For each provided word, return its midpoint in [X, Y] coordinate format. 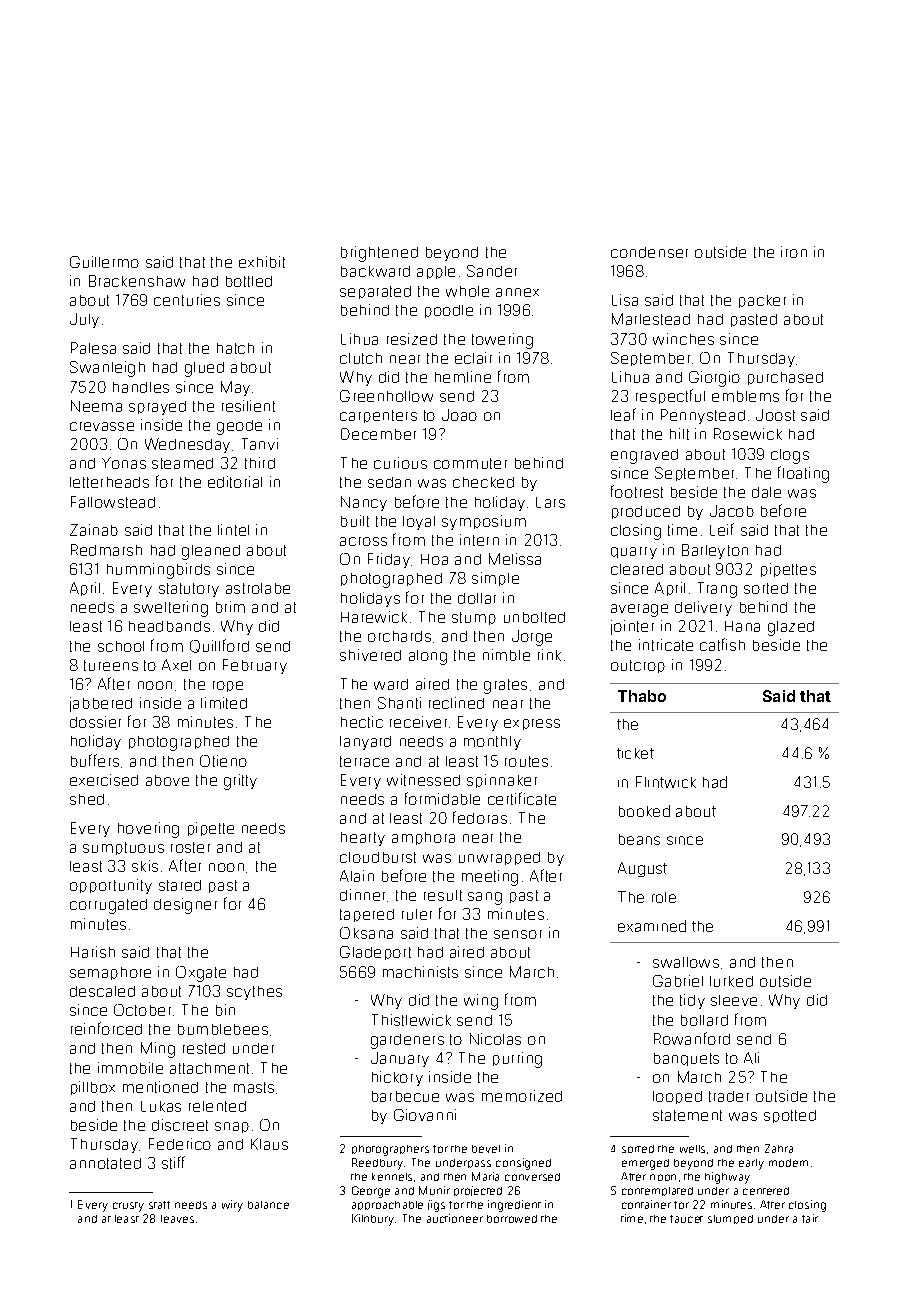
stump [474, 618]
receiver [418, 722]
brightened [379, 254]
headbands [169, 626]
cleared [637, 569]
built [355, 521]
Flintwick [666, 782]
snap [232, 1127]
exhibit [262, 262]
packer [762, 301]
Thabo [642, 696]
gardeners [407, 1041]
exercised [104, 780]
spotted [790, 1116]
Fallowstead [113, 502]
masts [254, 1087]
